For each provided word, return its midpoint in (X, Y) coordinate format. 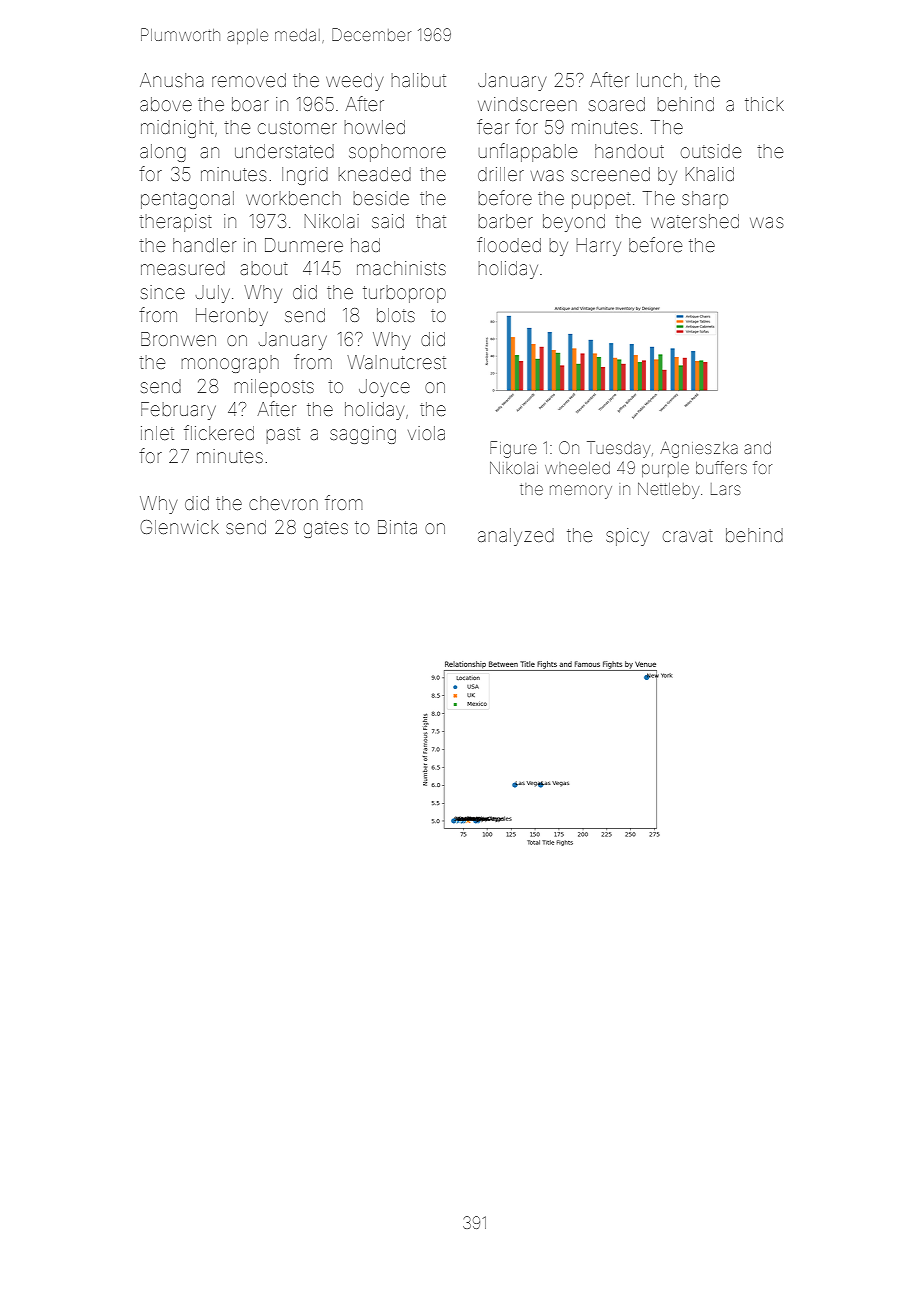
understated (284, 151)
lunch (659, 80)
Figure (513, 449)
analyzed (516, 537)
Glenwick (179, 527)
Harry (599, 247)
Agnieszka (699, 449)
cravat (688, 535)
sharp (705, 200)
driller (501, 174)
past (283, 435)
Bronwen (178, 339)
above (166, 104)
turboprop (404, 294)
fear (493, 126)
